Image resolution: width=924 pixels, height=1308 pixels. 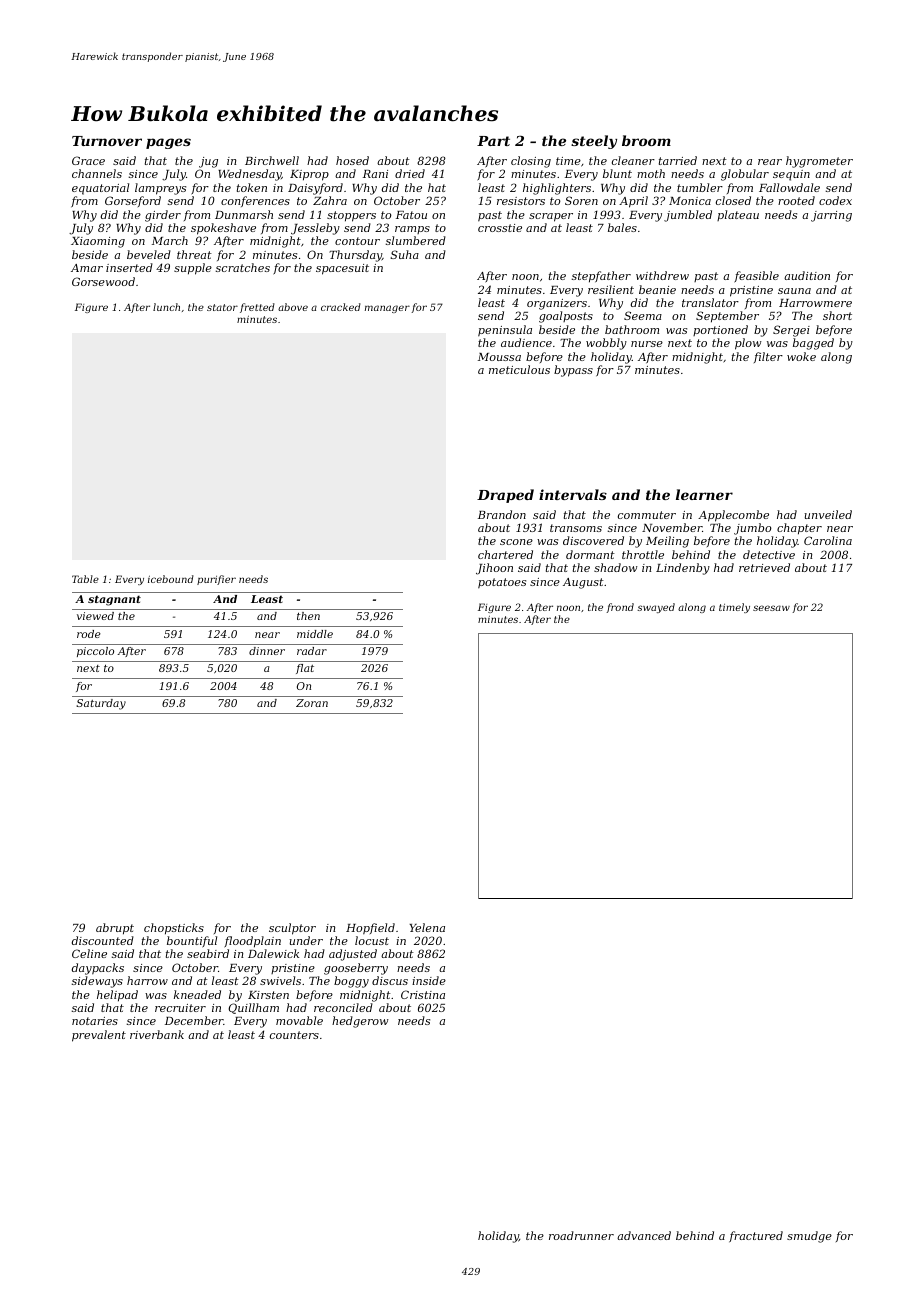 I want to click on spacesuit, so click(x=342, y=269).
